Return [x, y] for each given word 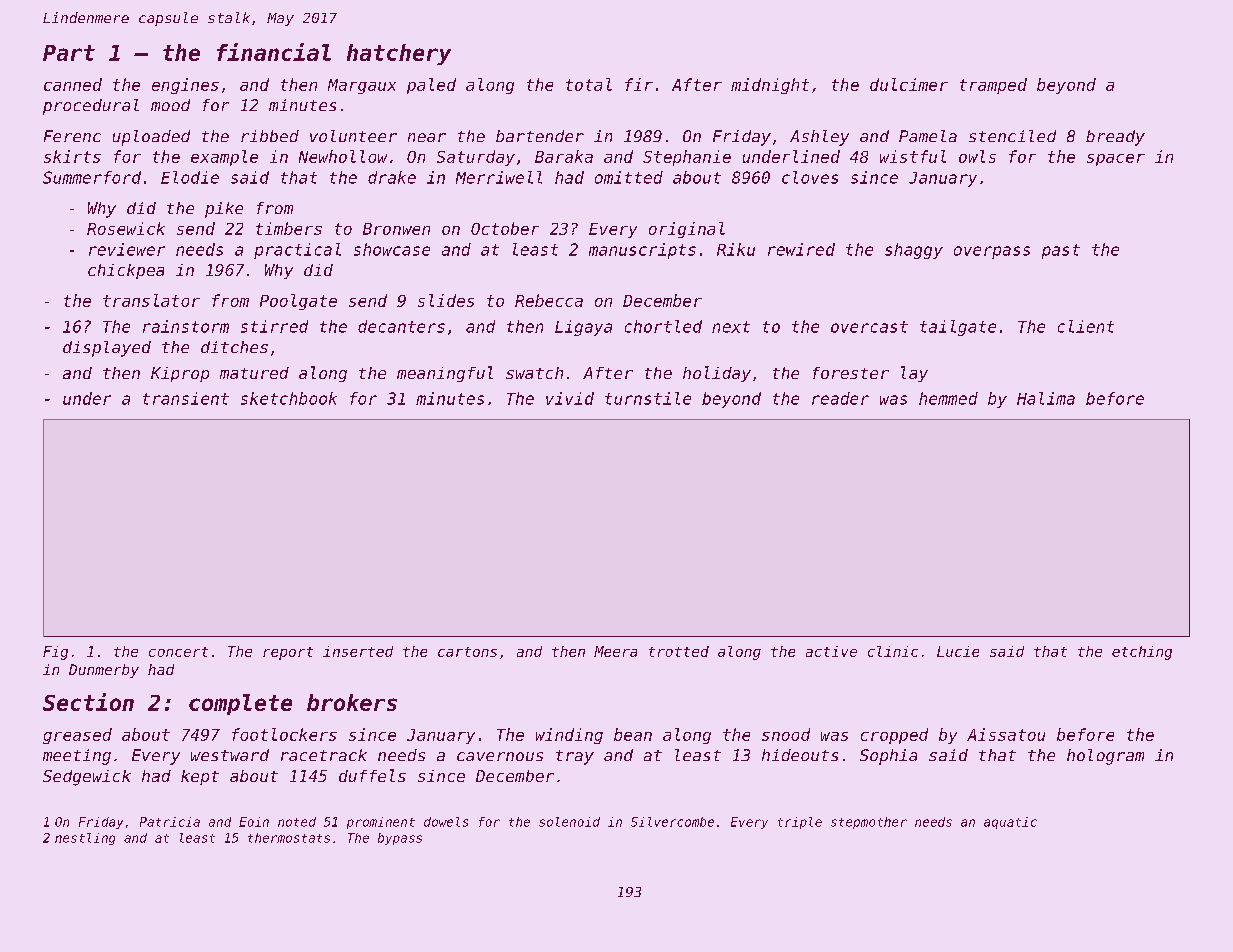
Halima [1046, 398]
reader [840, 398]
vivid [570, 398]
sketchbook [289, 398]
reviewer [127, 249]
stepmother [869, 823]
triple [800, 823]
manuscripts [642, 251]
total [589, 84]
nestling [85, 839]
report [288, 653]
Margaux [362, 86]
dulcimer [909, 84]
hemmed [948, 398]
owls [977, 156]
